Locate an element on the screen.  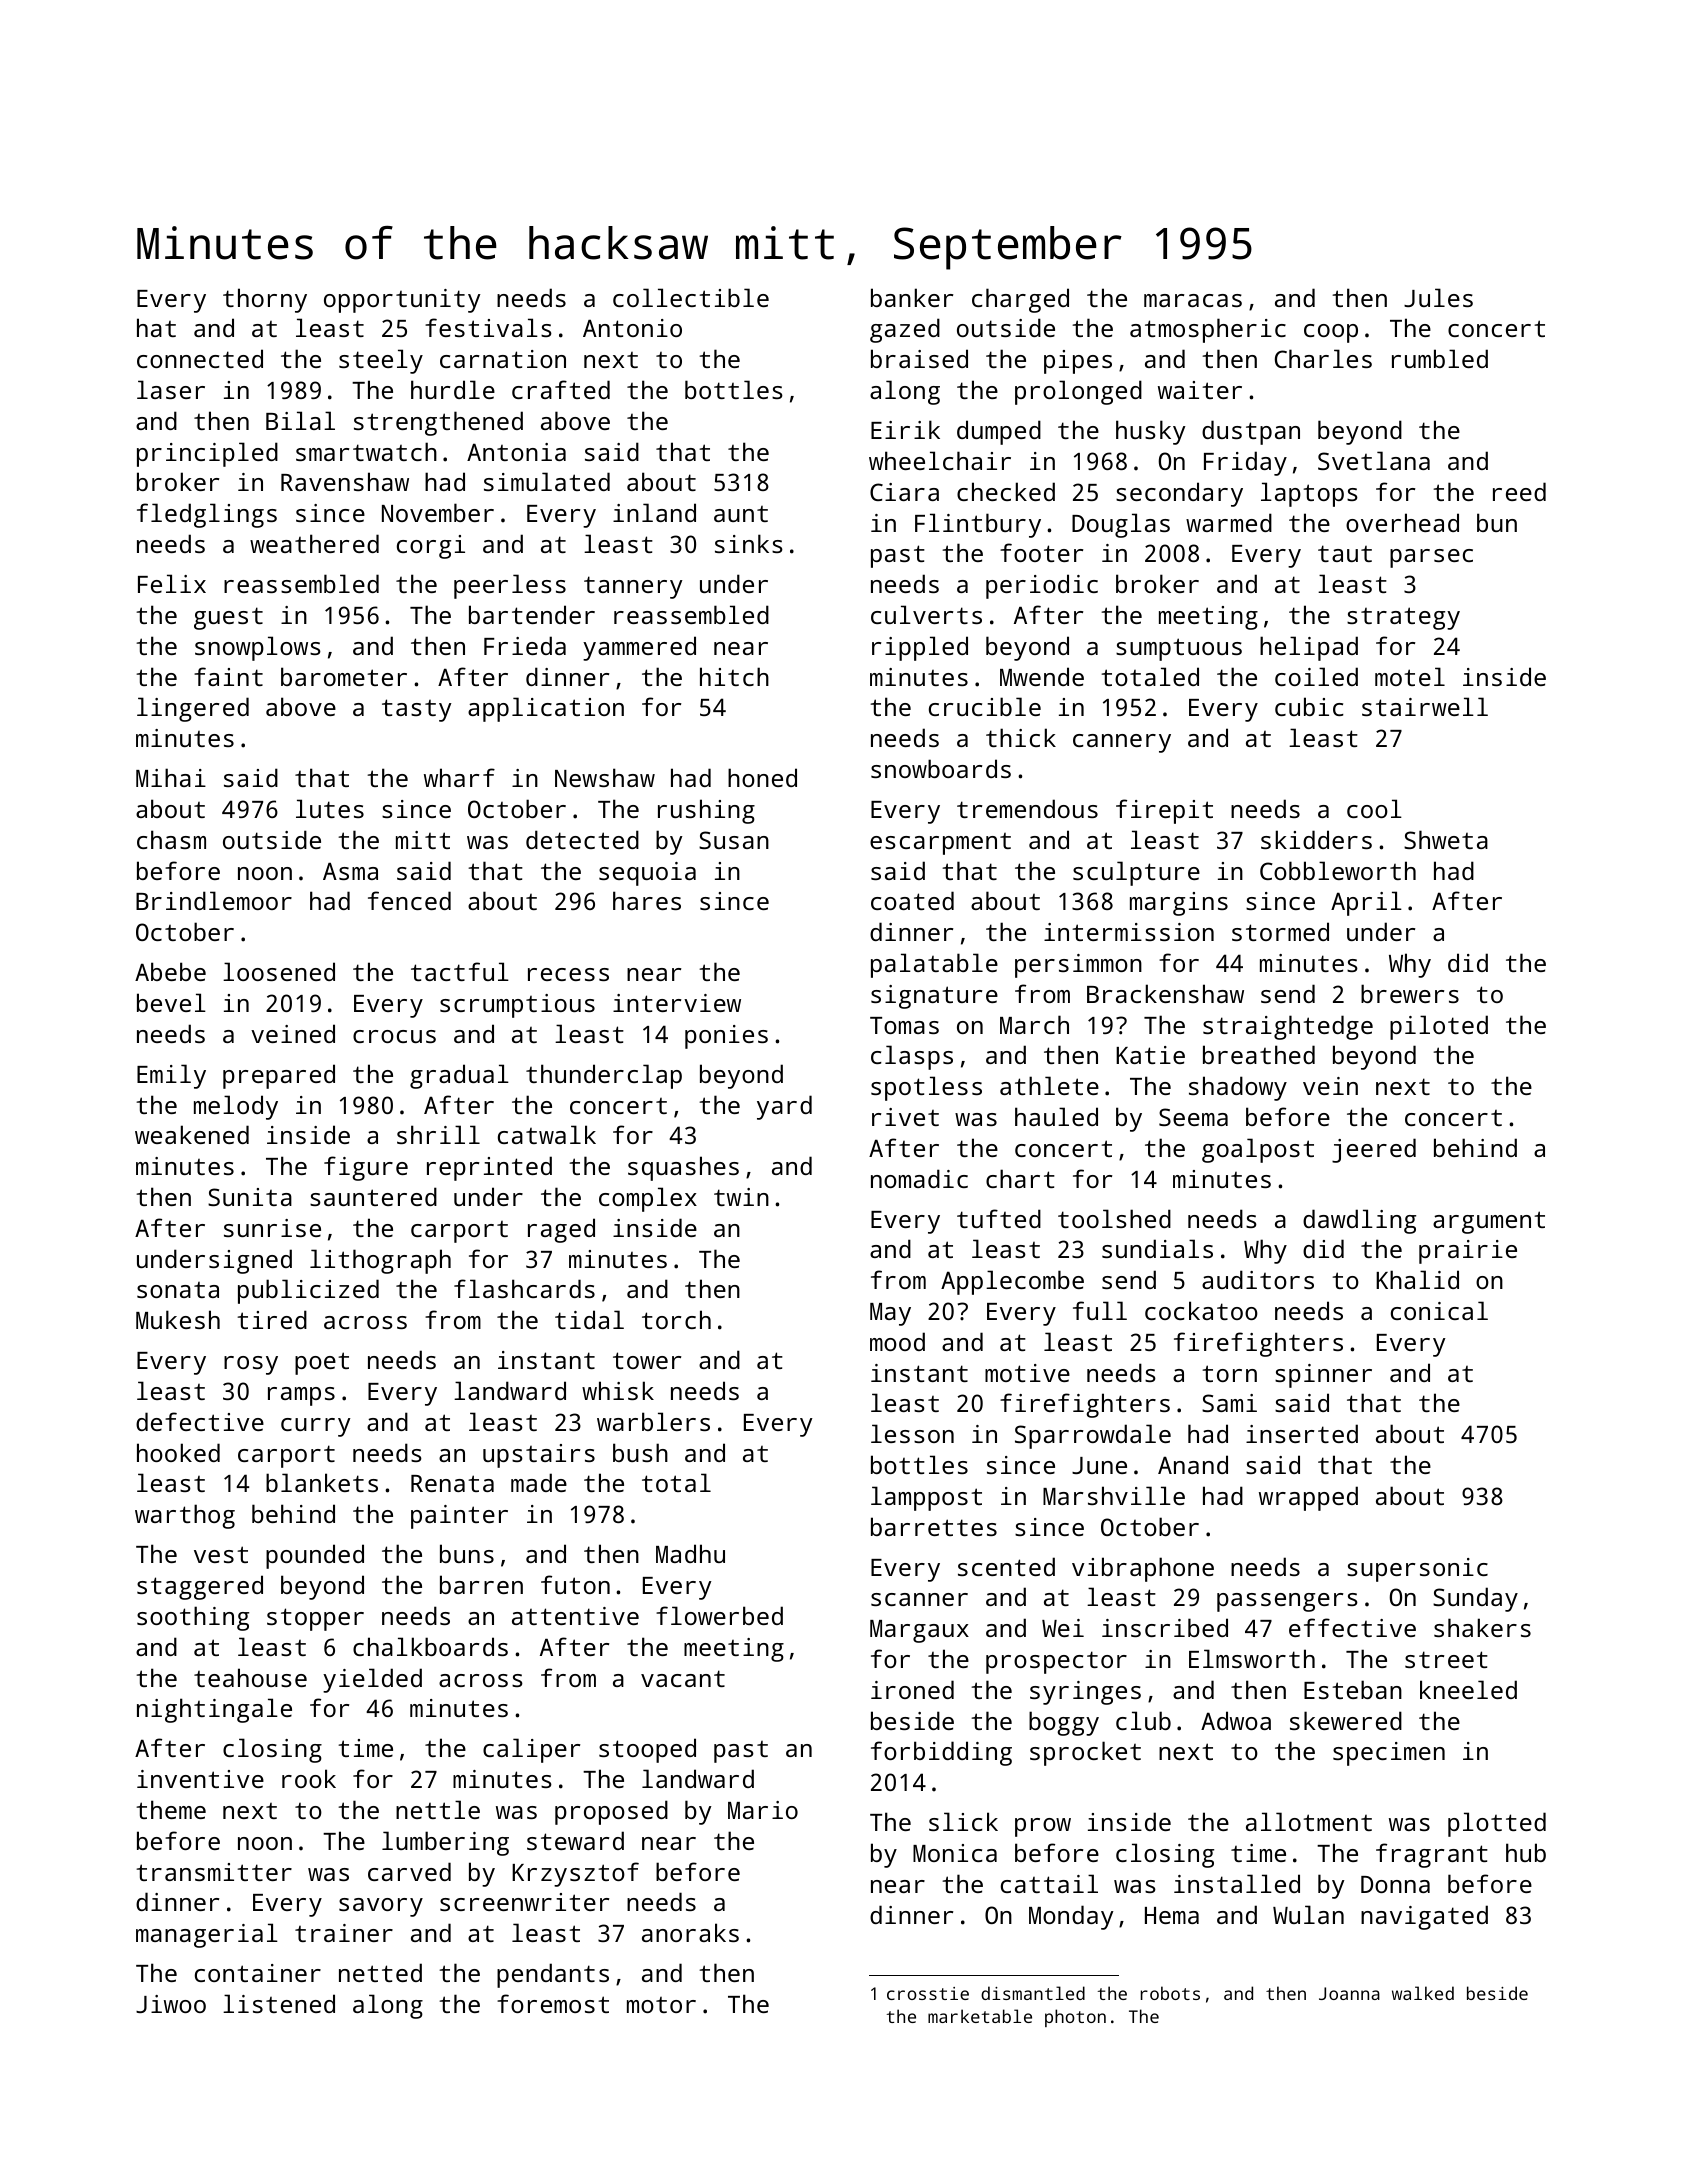
foremost is located at coordinates (553, 2003).
